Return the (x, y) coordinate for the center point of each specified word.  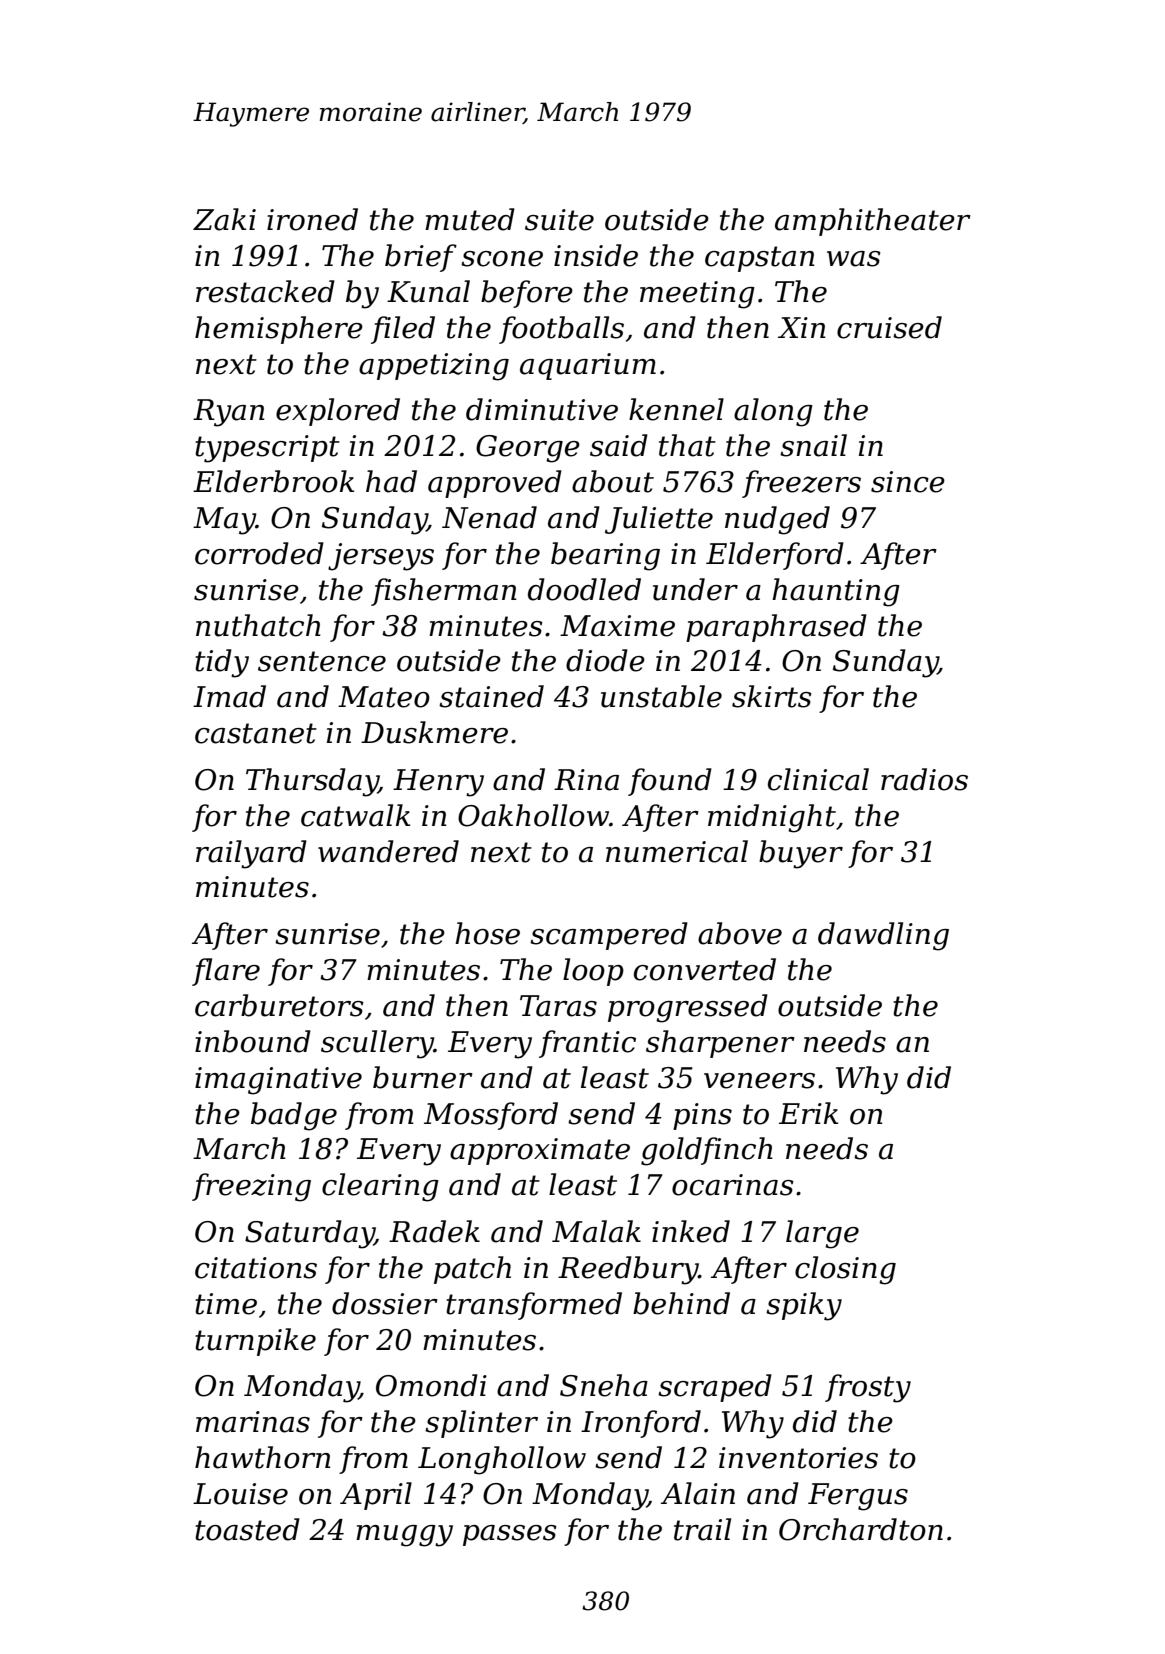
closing (845, 1270)
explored (338, 412)
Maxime (617, 626)
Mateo (384, 697)
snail (813, 445)
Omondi (431, 1385)
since (908, 482)
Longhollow (502, 1460)
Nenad (489, 517)
